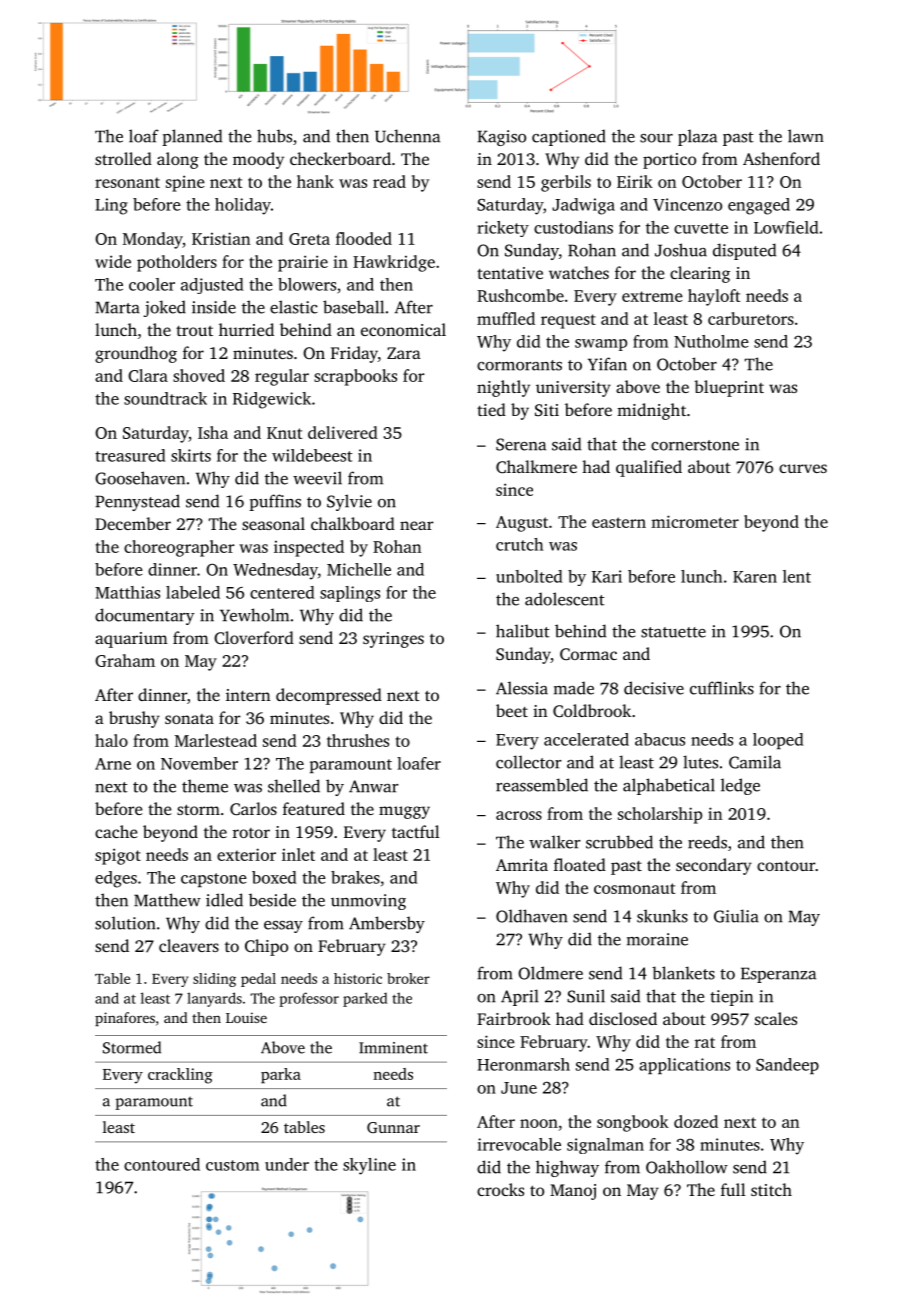 This screenshot has width=924, height=1314. What do you see at coordinates (687, 204) in the screenshot?
I see `Vincenzo` at bounding box center [687, 204].
